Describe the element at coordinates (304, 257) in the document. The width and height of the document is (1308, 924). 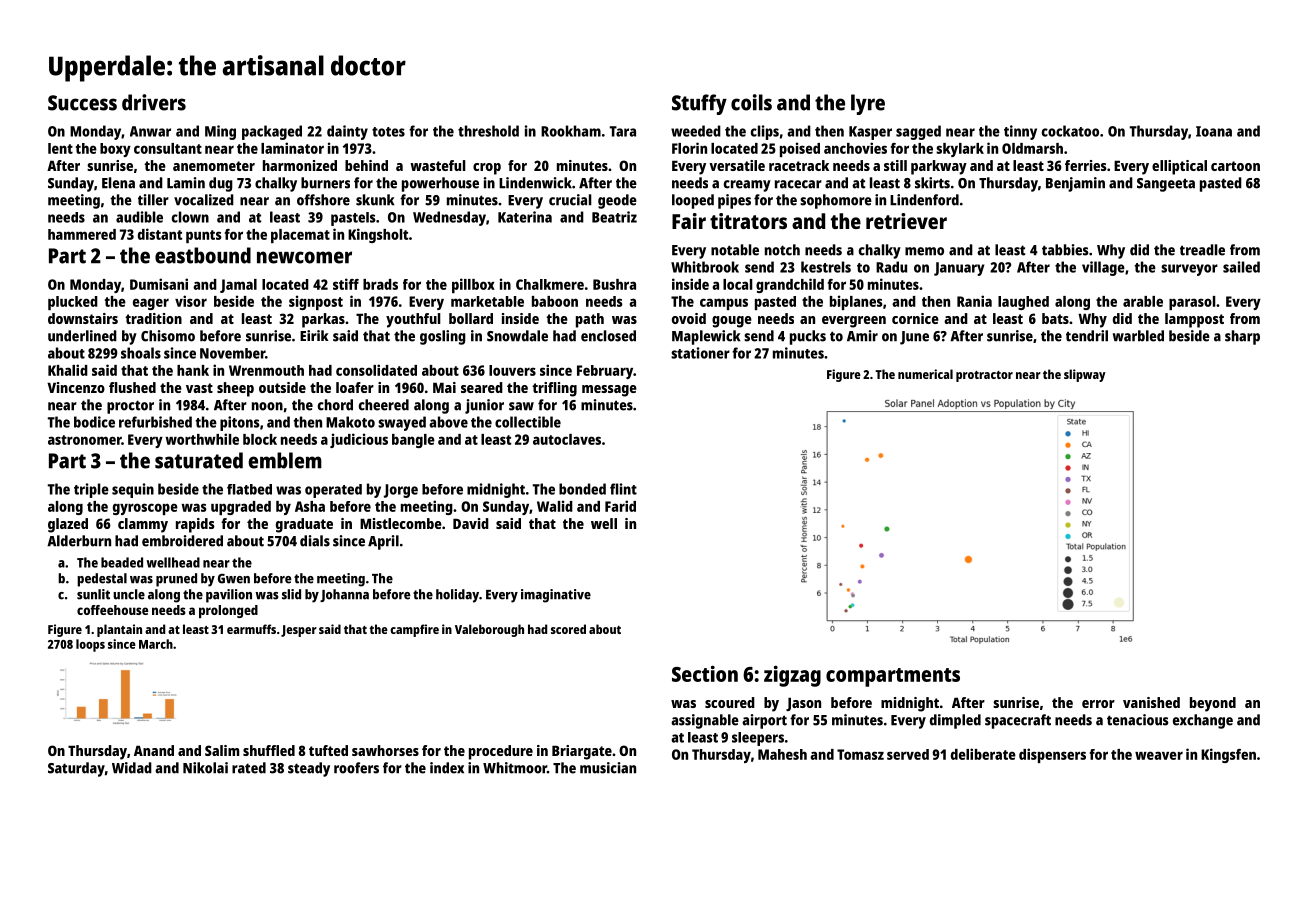
I see `newcomer` at that location.
